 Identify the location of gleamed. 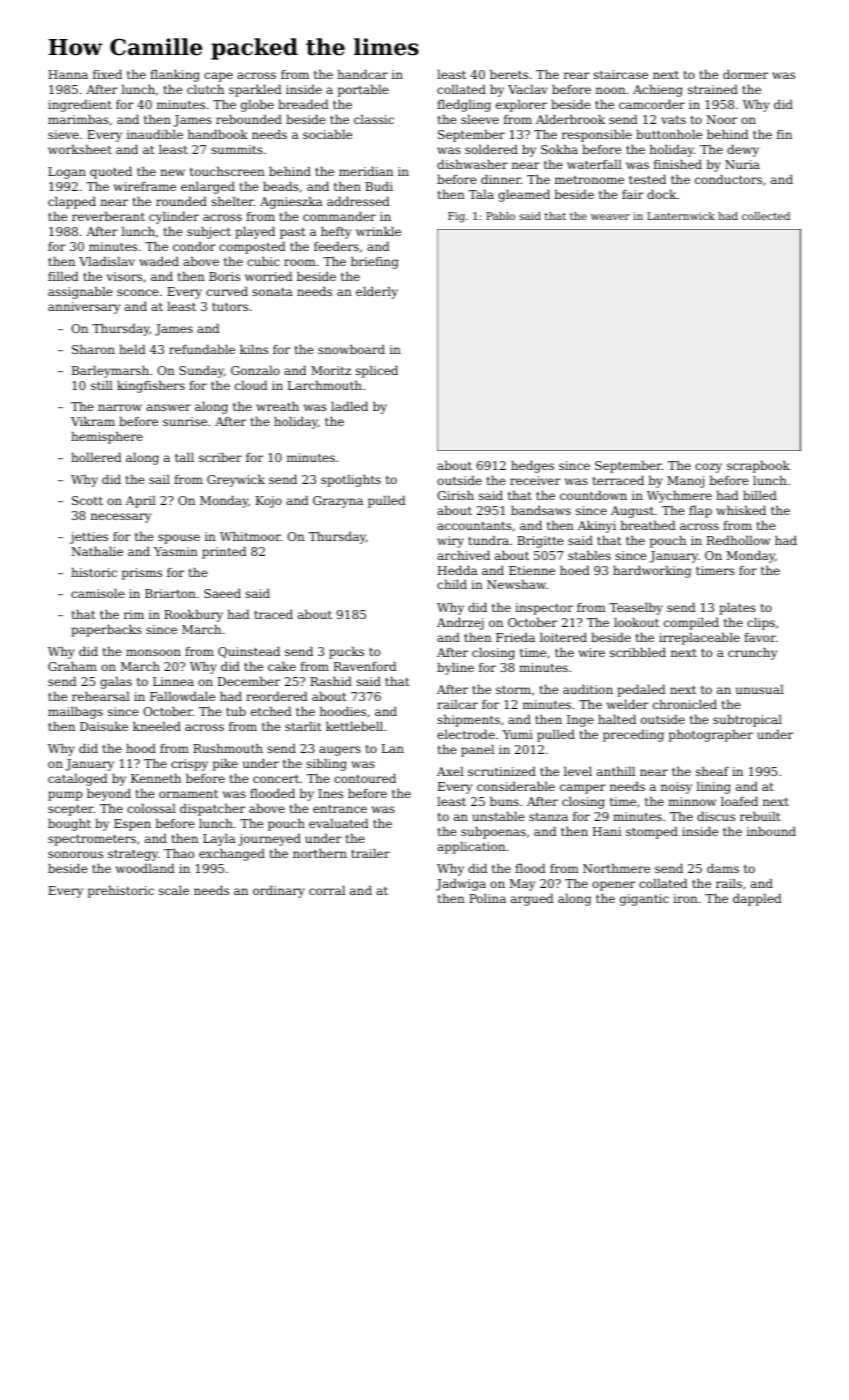
(524, 196).
